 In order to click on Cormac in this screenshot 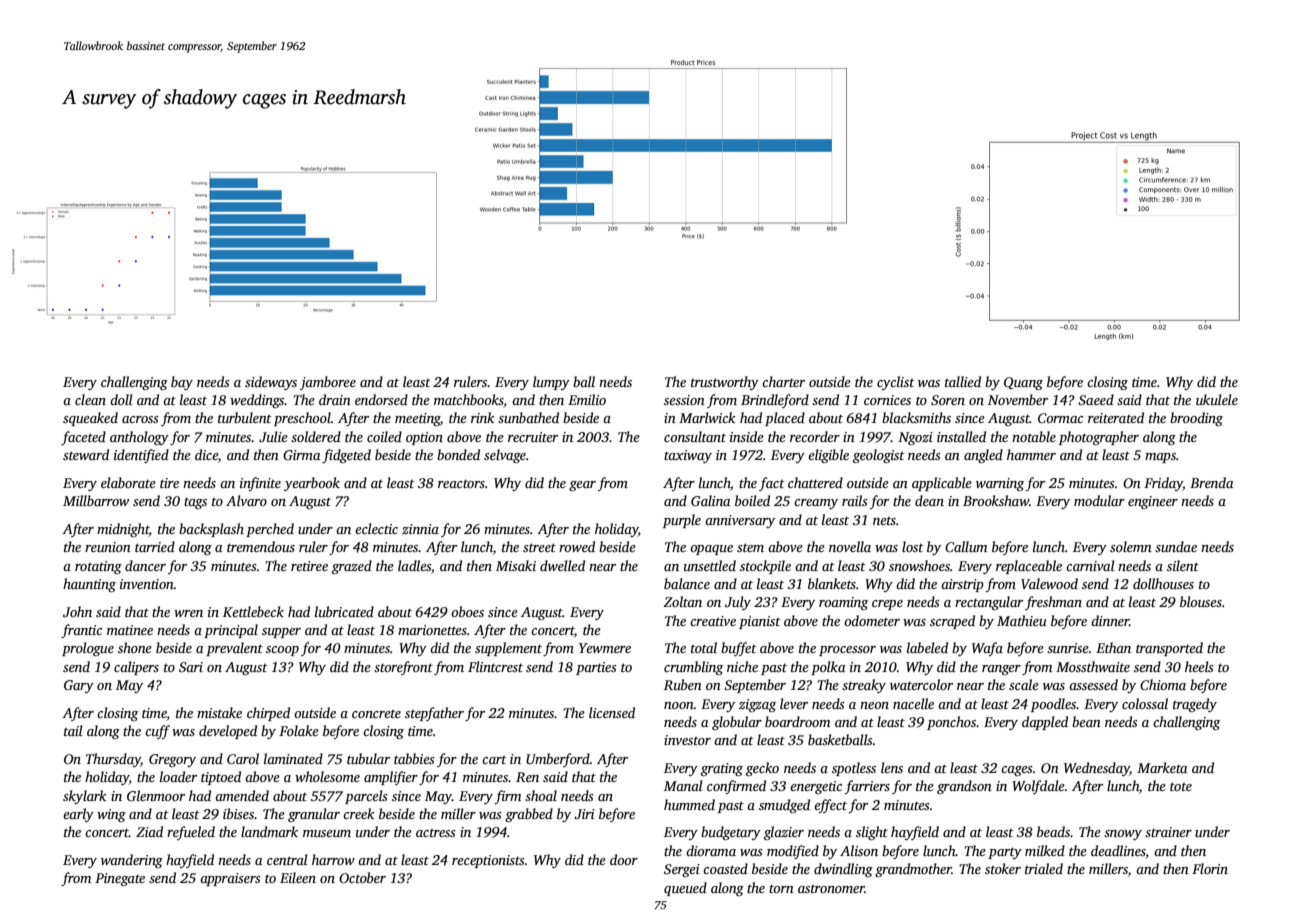, I will do `click(1060, 418)`.
